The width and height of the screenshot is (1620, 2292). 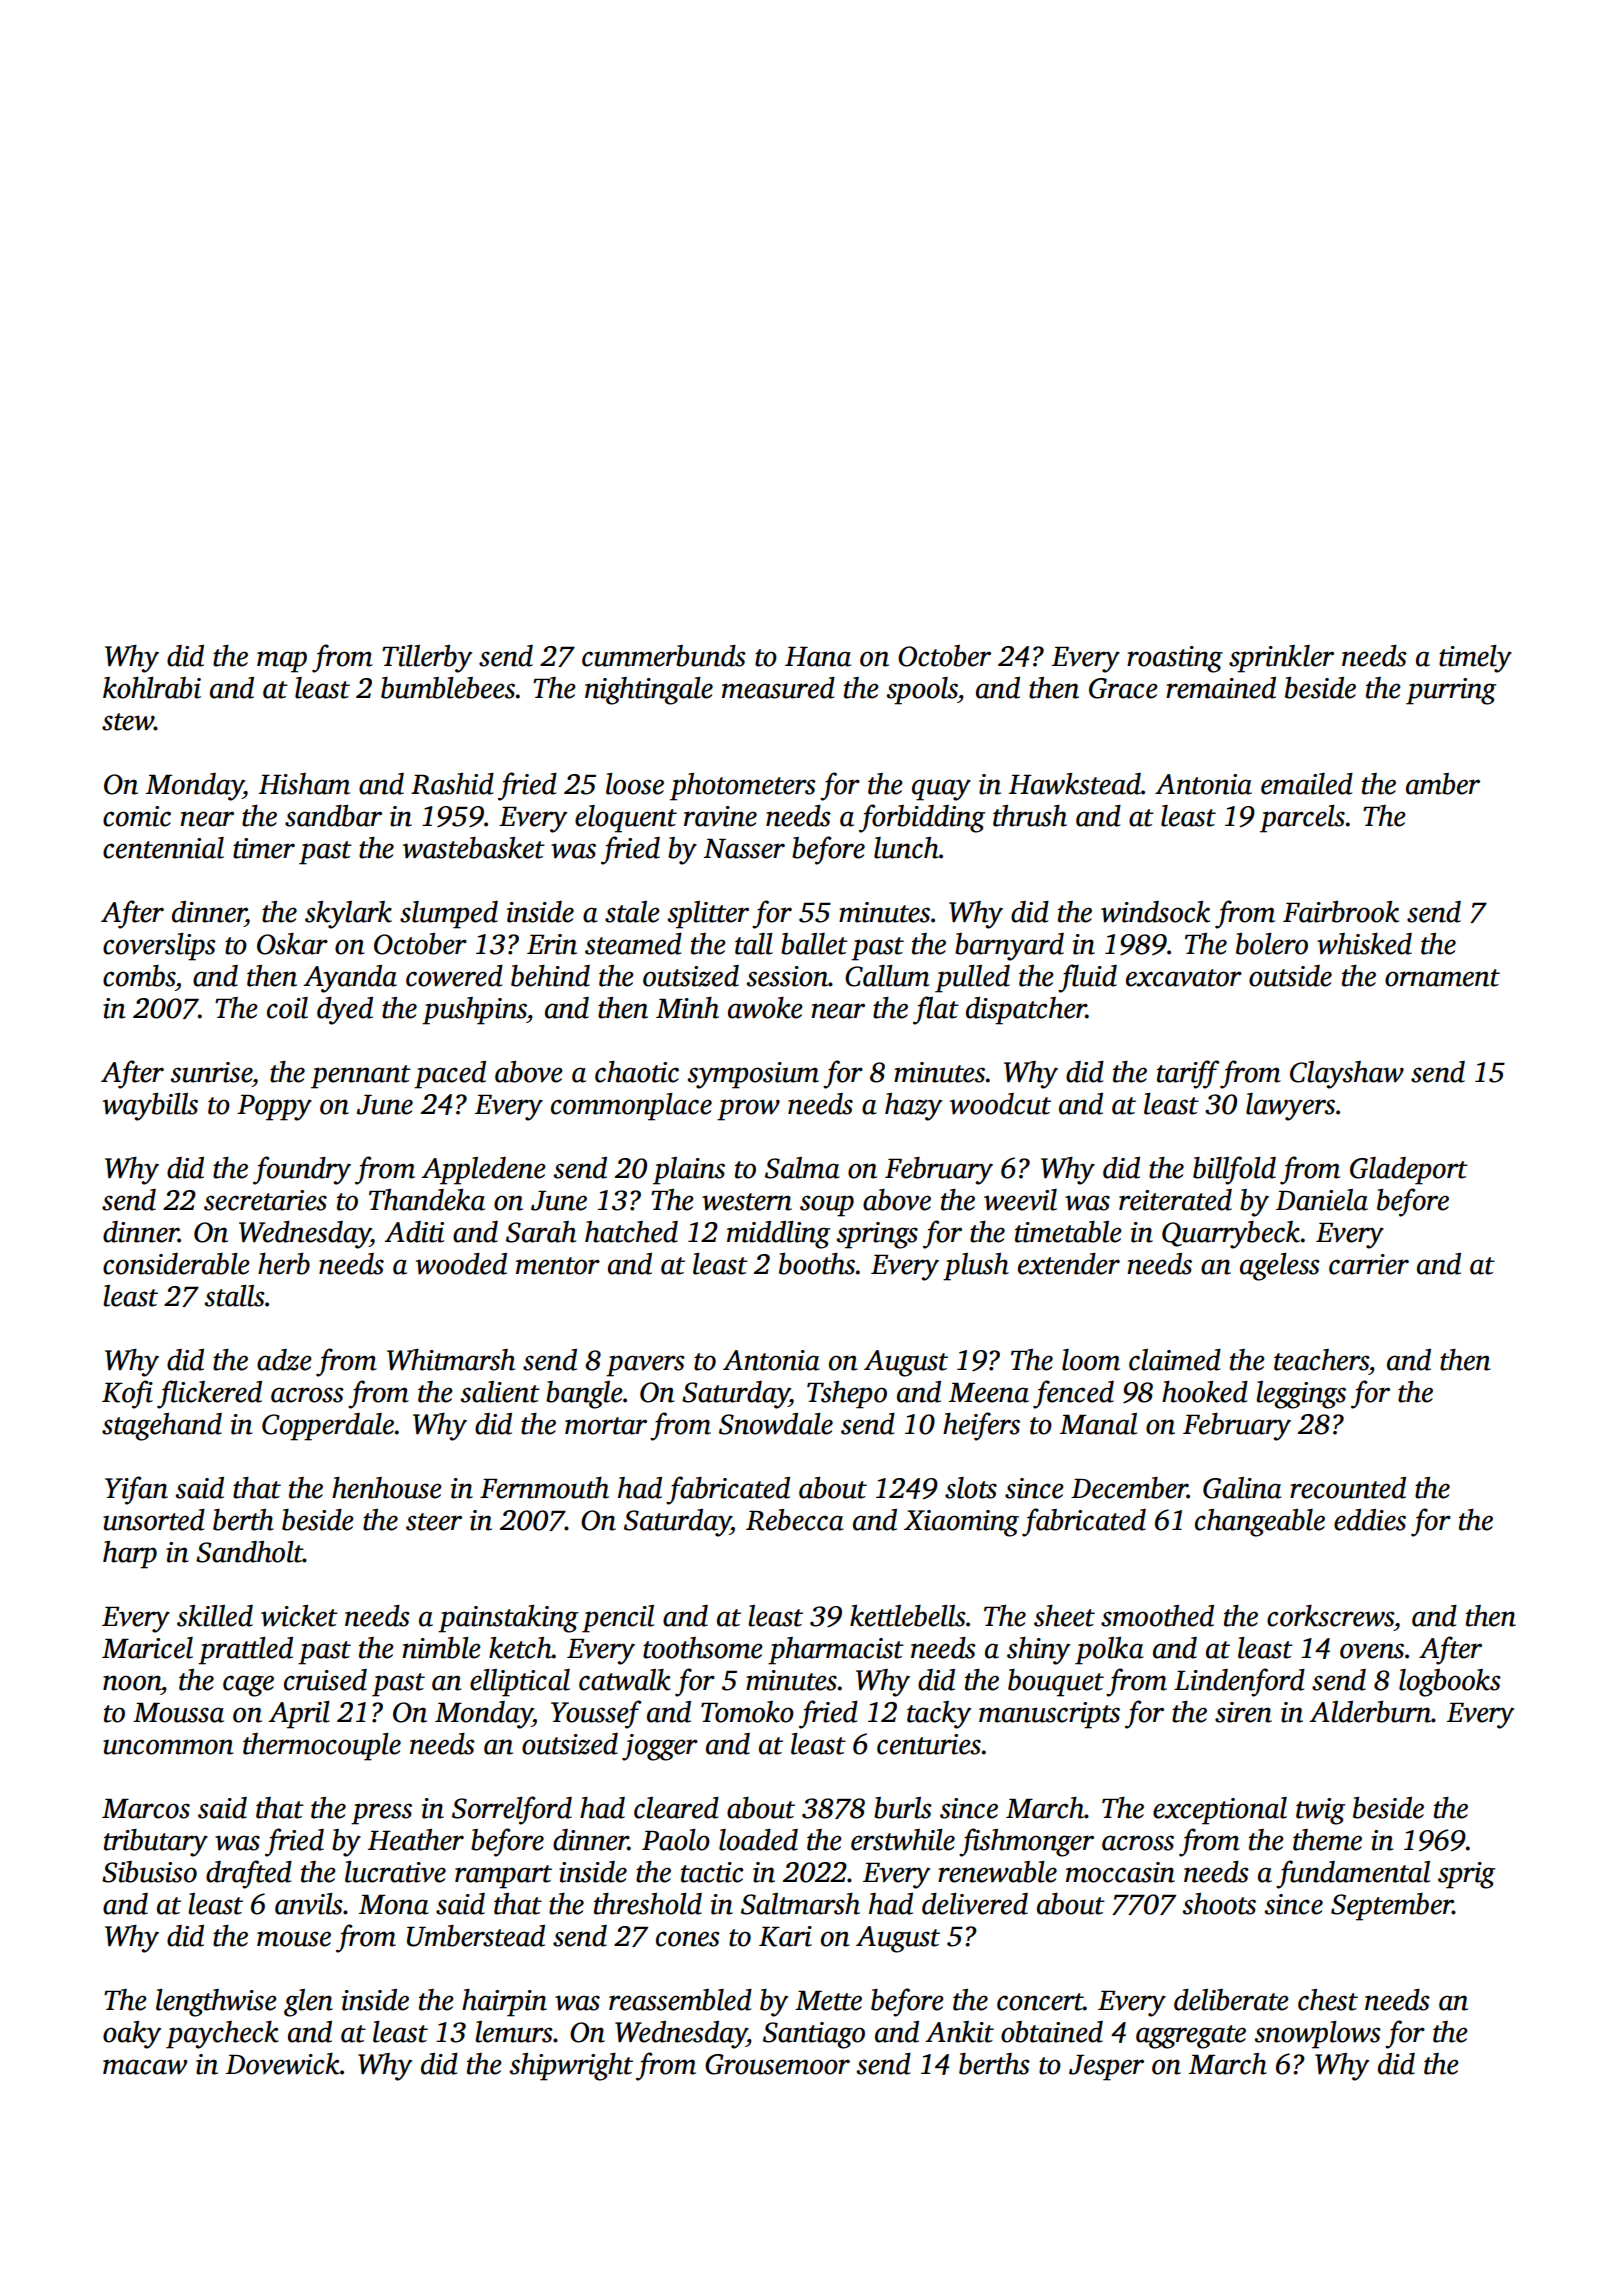 I want to click on pushpins, so click(x=474, y=1011).
